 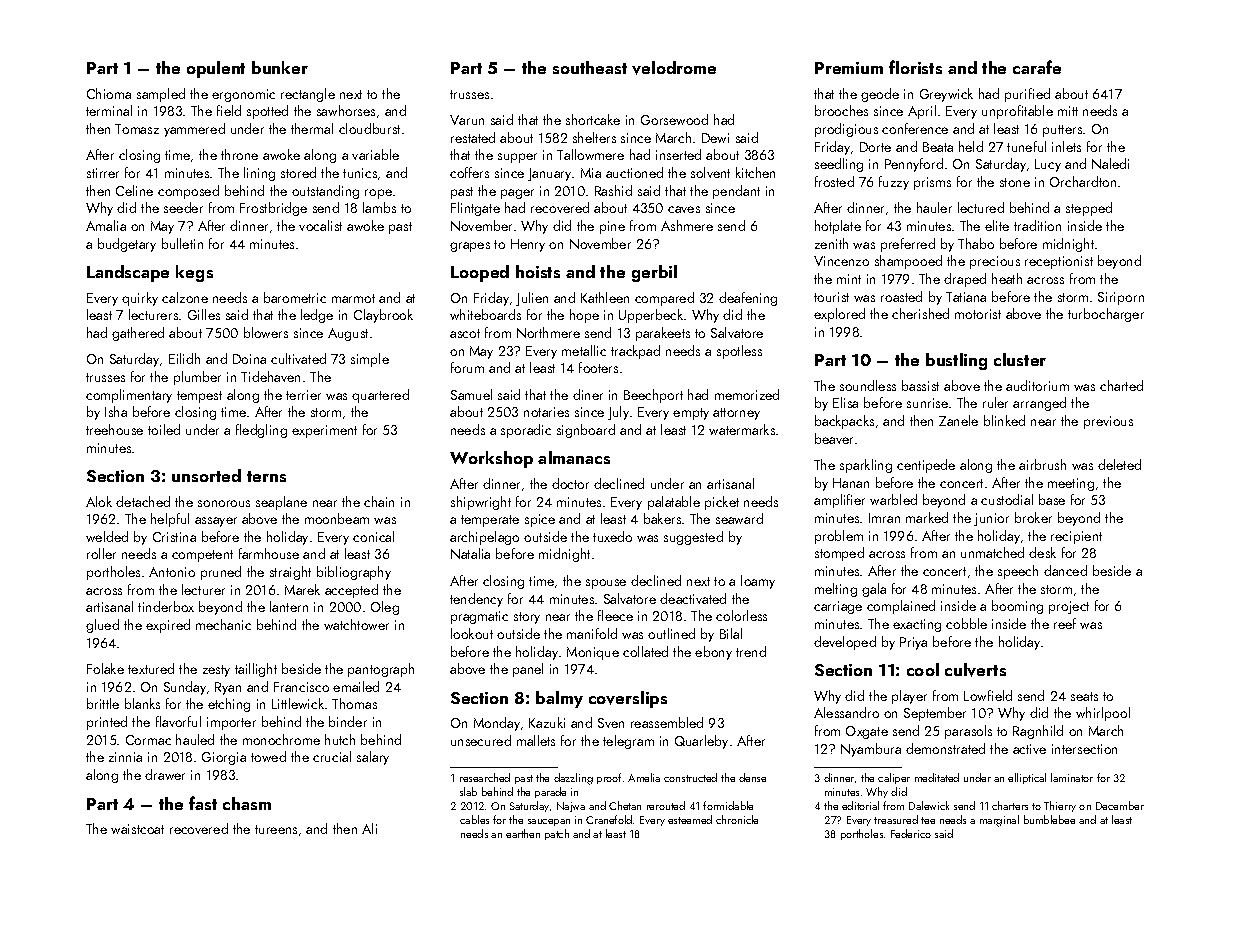 I want to click on stepped, so click(x=1089, y=209).
